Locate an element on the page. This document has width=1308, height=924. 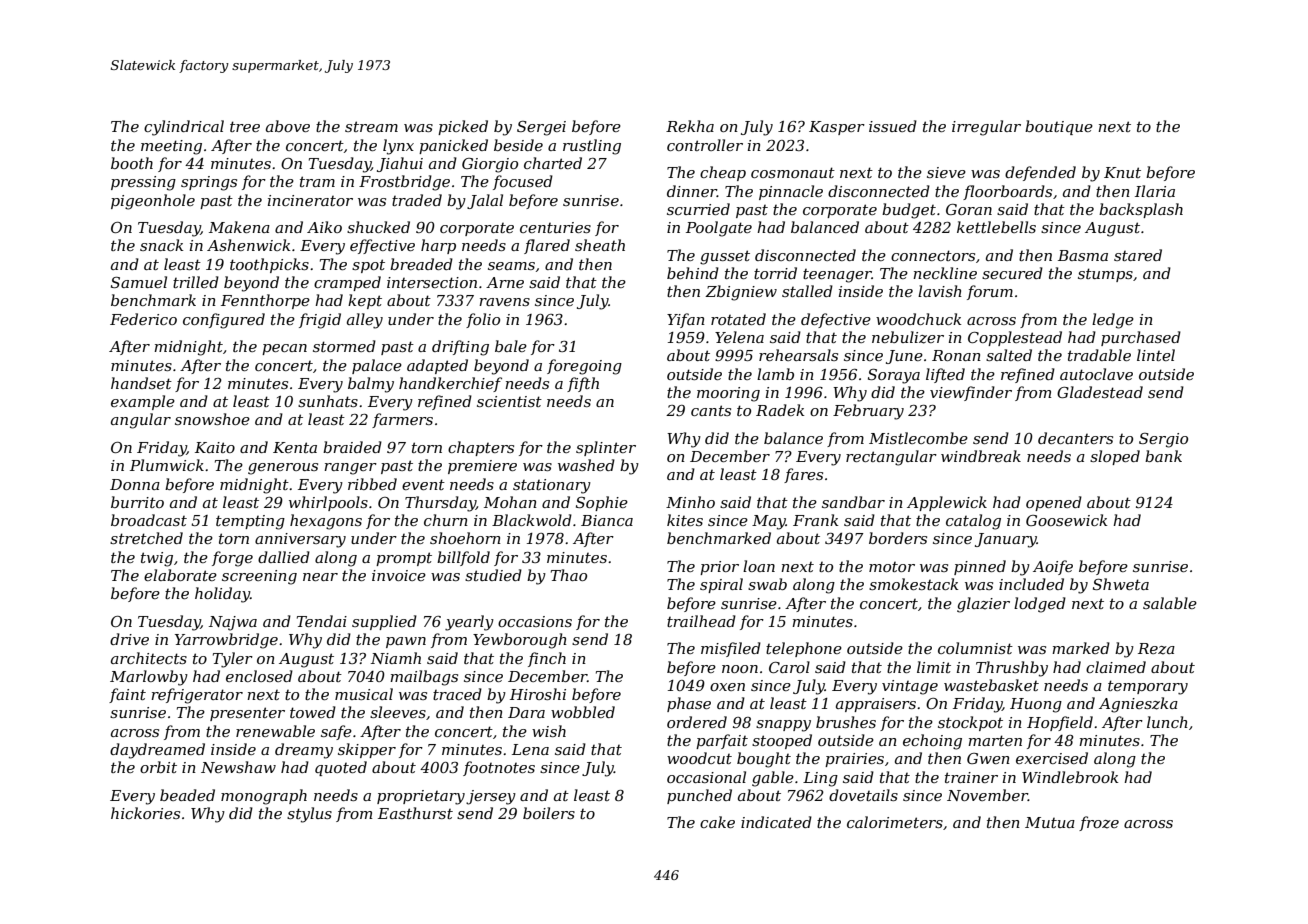
stared is located at coordinates (1138, 255).
